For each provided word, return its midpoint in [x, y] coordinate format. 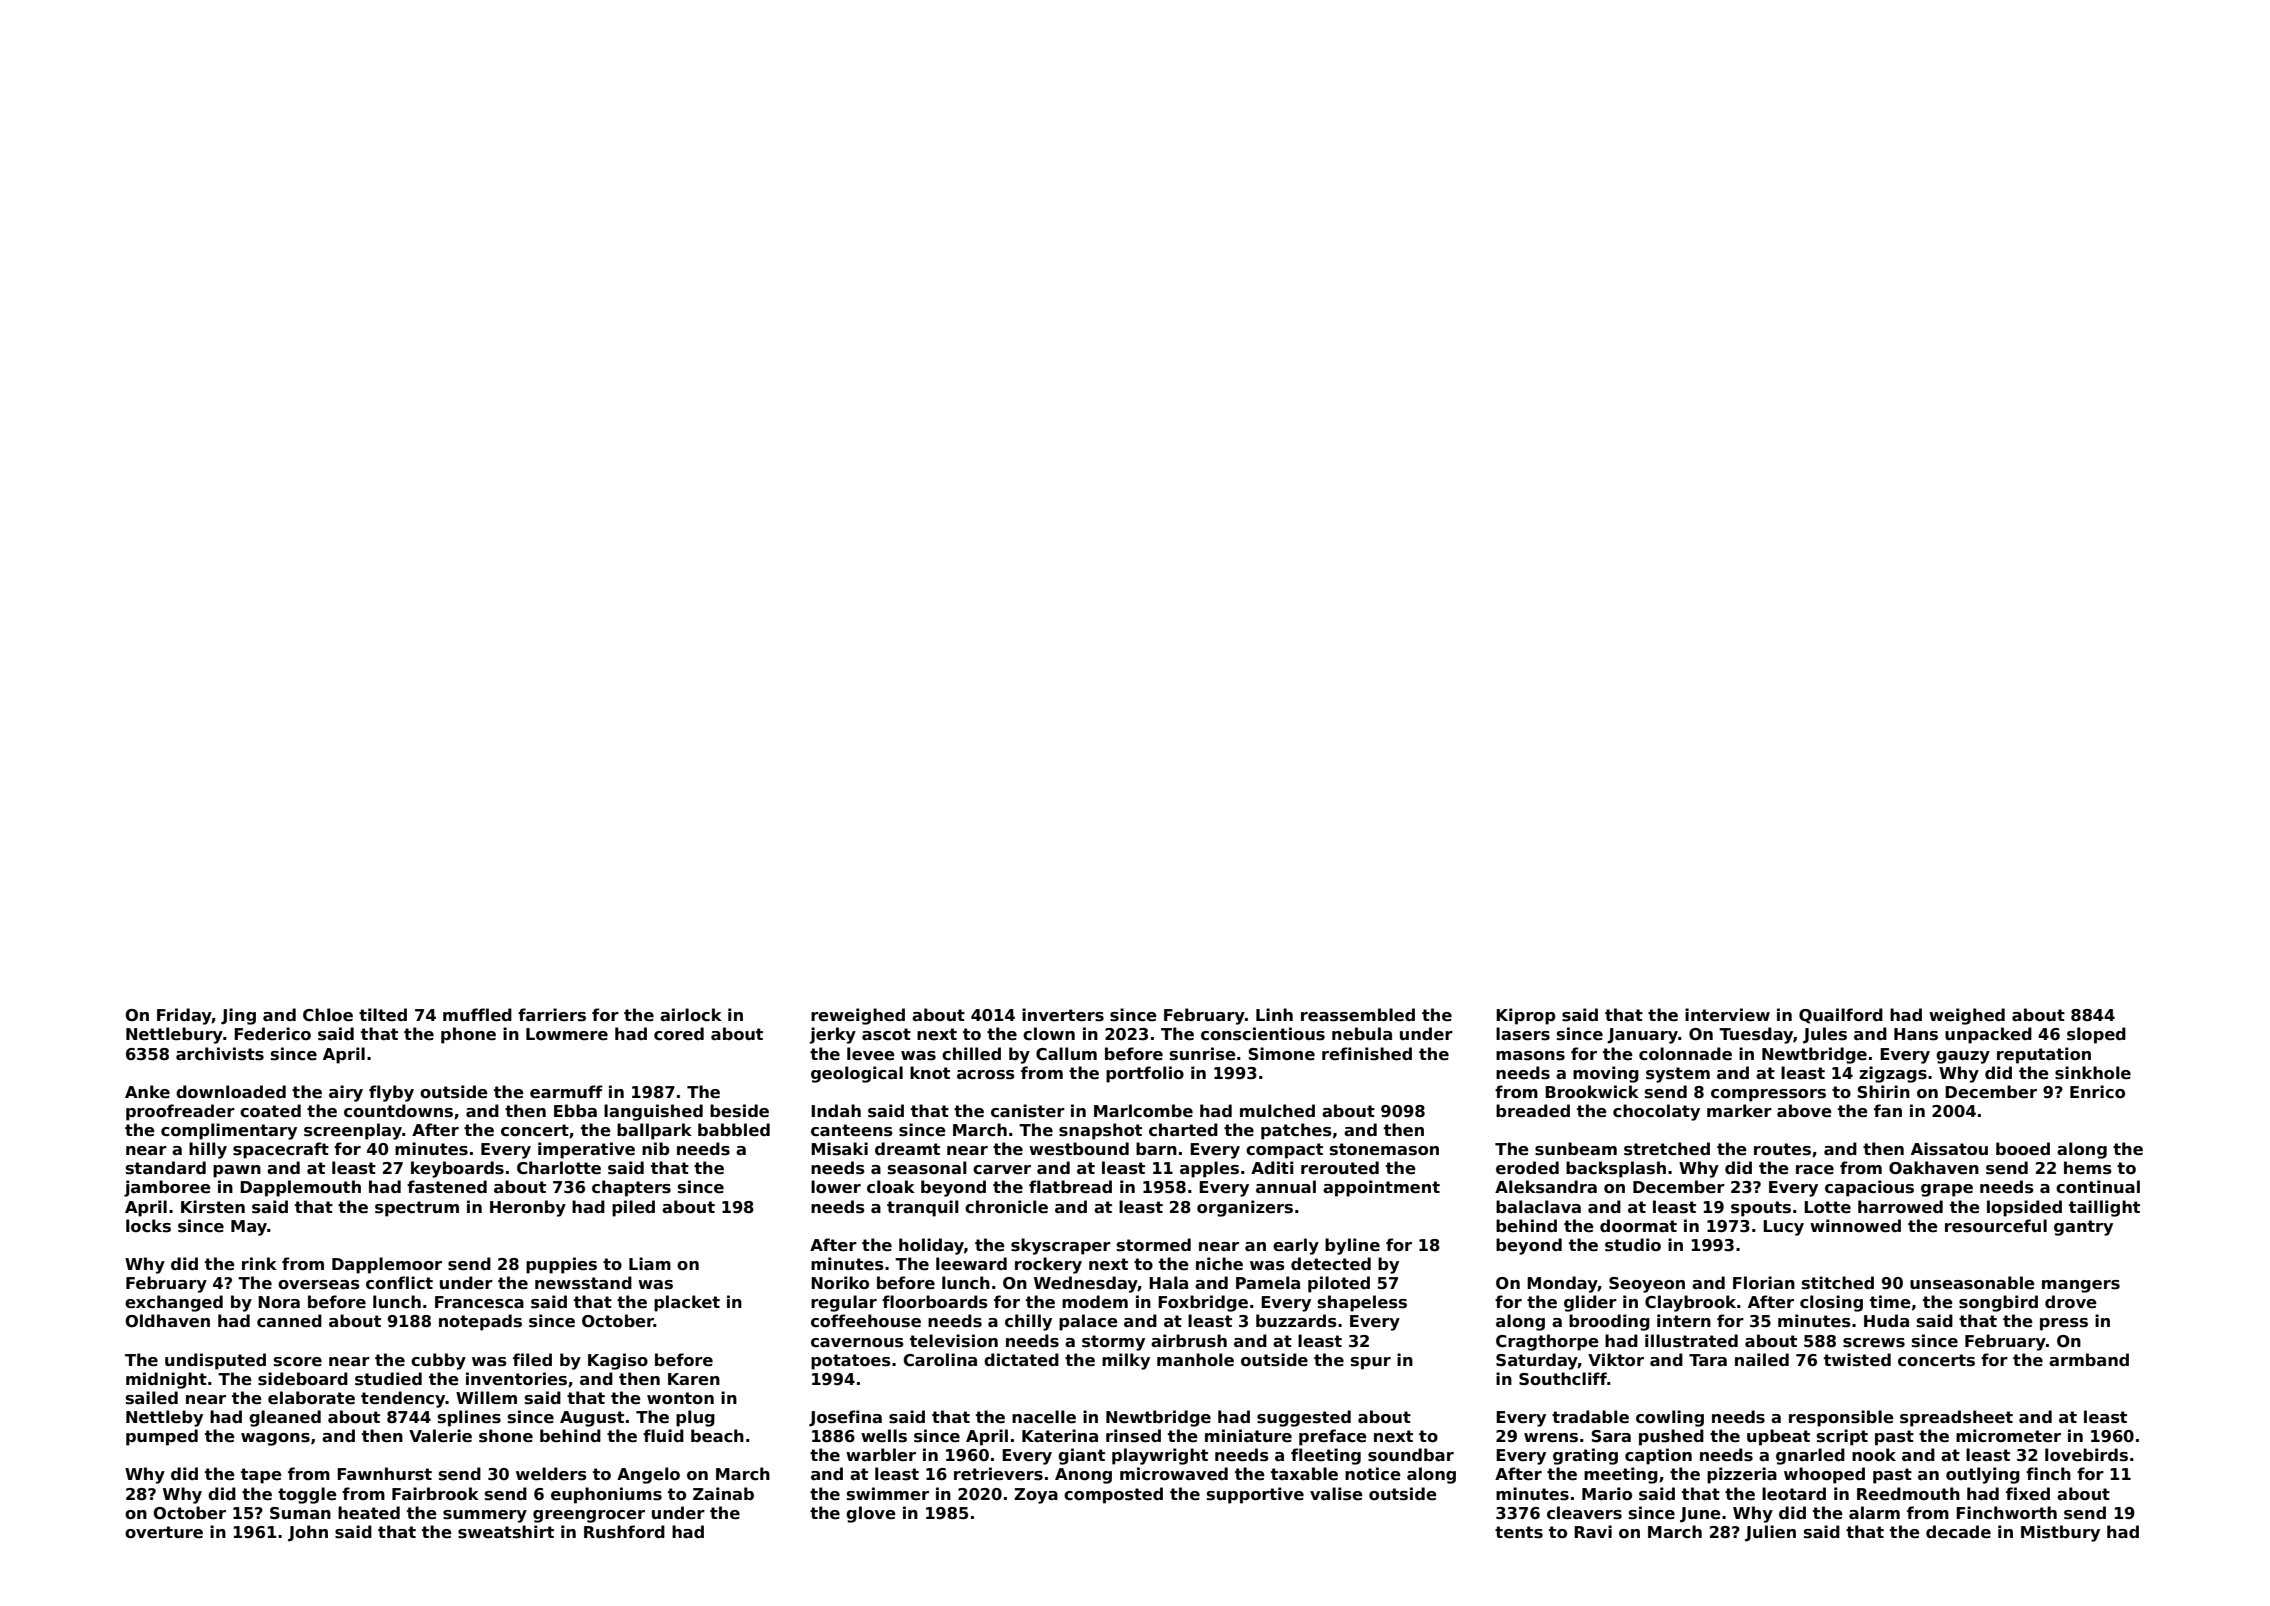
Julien [1770, 1533]
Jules [1825, 1035]
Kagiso [618, 1361]
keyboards [457, 1169]
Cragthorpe [1547, 1342]
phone [468, 1035]
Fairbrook [435, 1493]
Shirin [1883, 1092]
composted [1113, 1495]
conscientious [1263, 1034]
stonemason [1384, 1149]
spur [1371, 1363]
